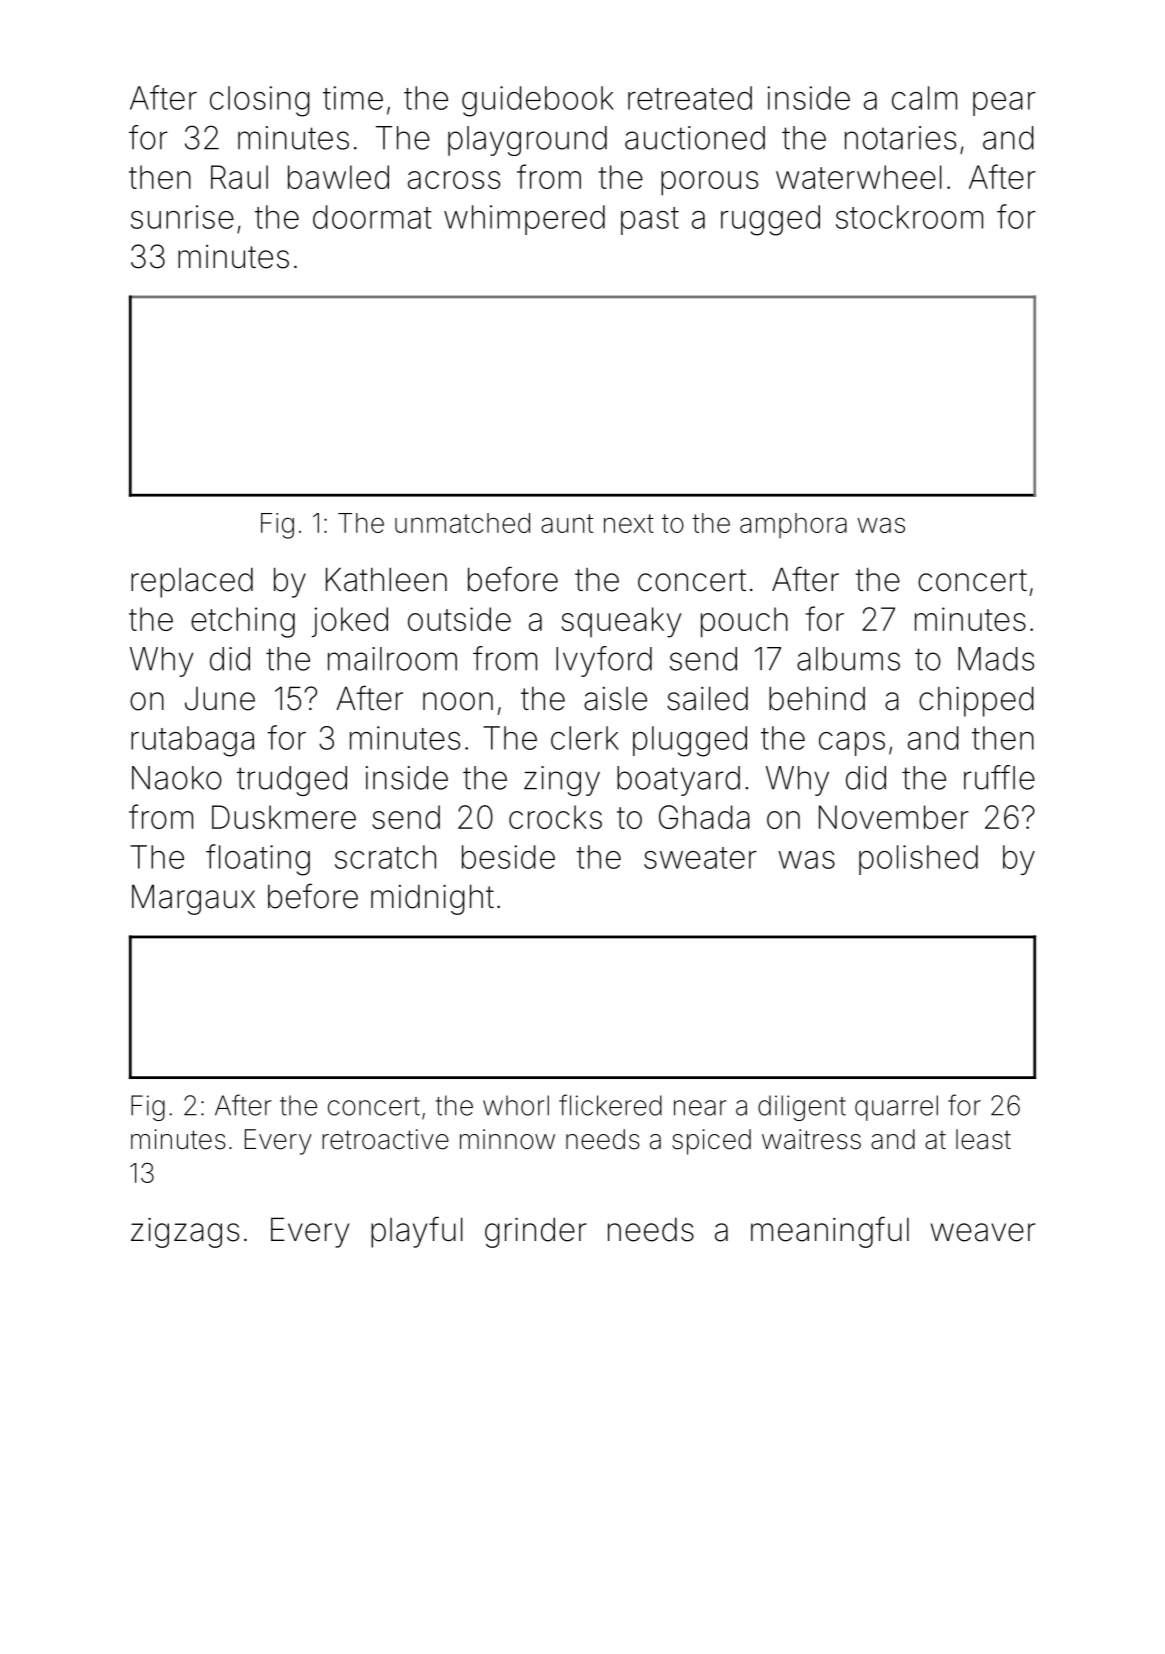 This page has width=1165, height=1654. Describe the element at coordinates (284, 817) in the page. I see `Duskmere` at that location.
